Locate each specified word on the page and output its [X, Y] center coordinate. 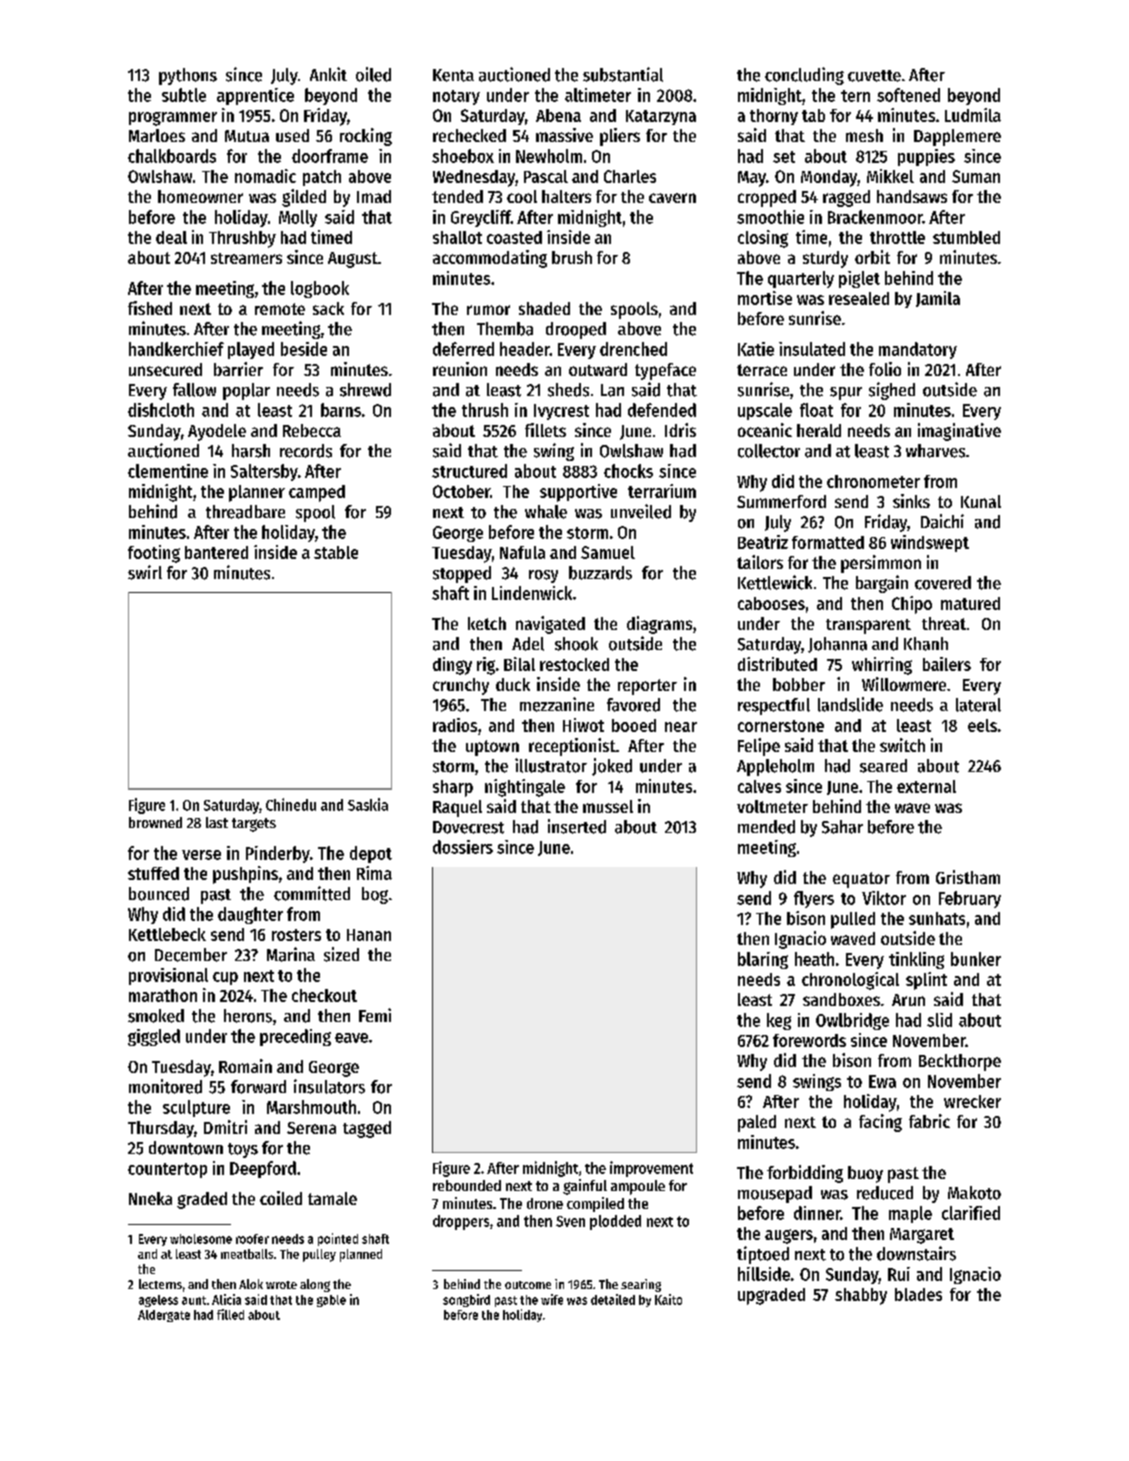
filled [230, 1314]
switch [902, 745]
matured [970, 603]
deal [171, 237]
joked [612, 767]
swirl [145, 572]
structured [469, 471]
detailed [613, 1299]
